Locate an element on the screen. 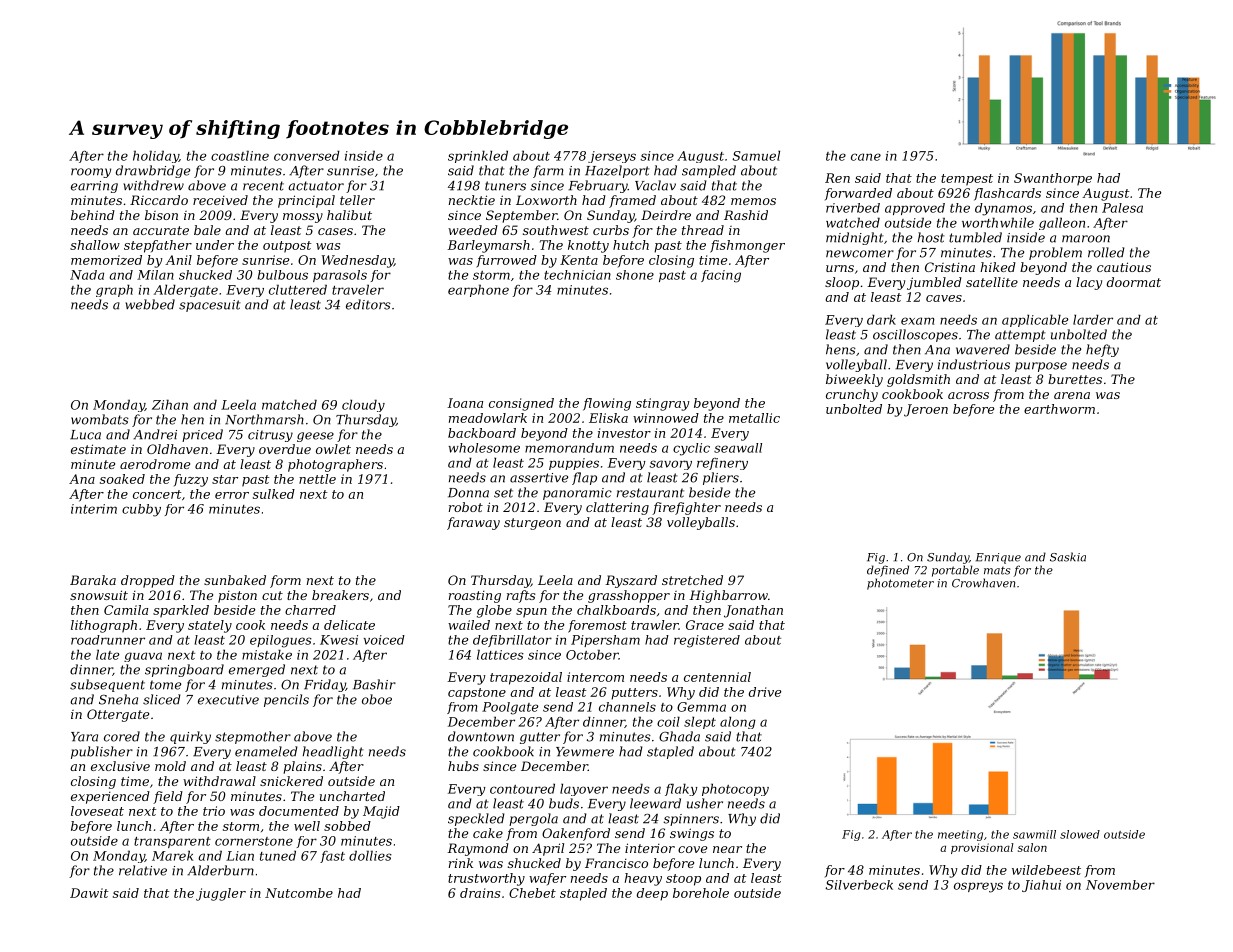 Image resolution: width=1233 pixels, height=952 pixels. Crowhaven is located at coordinates (983, 583).
